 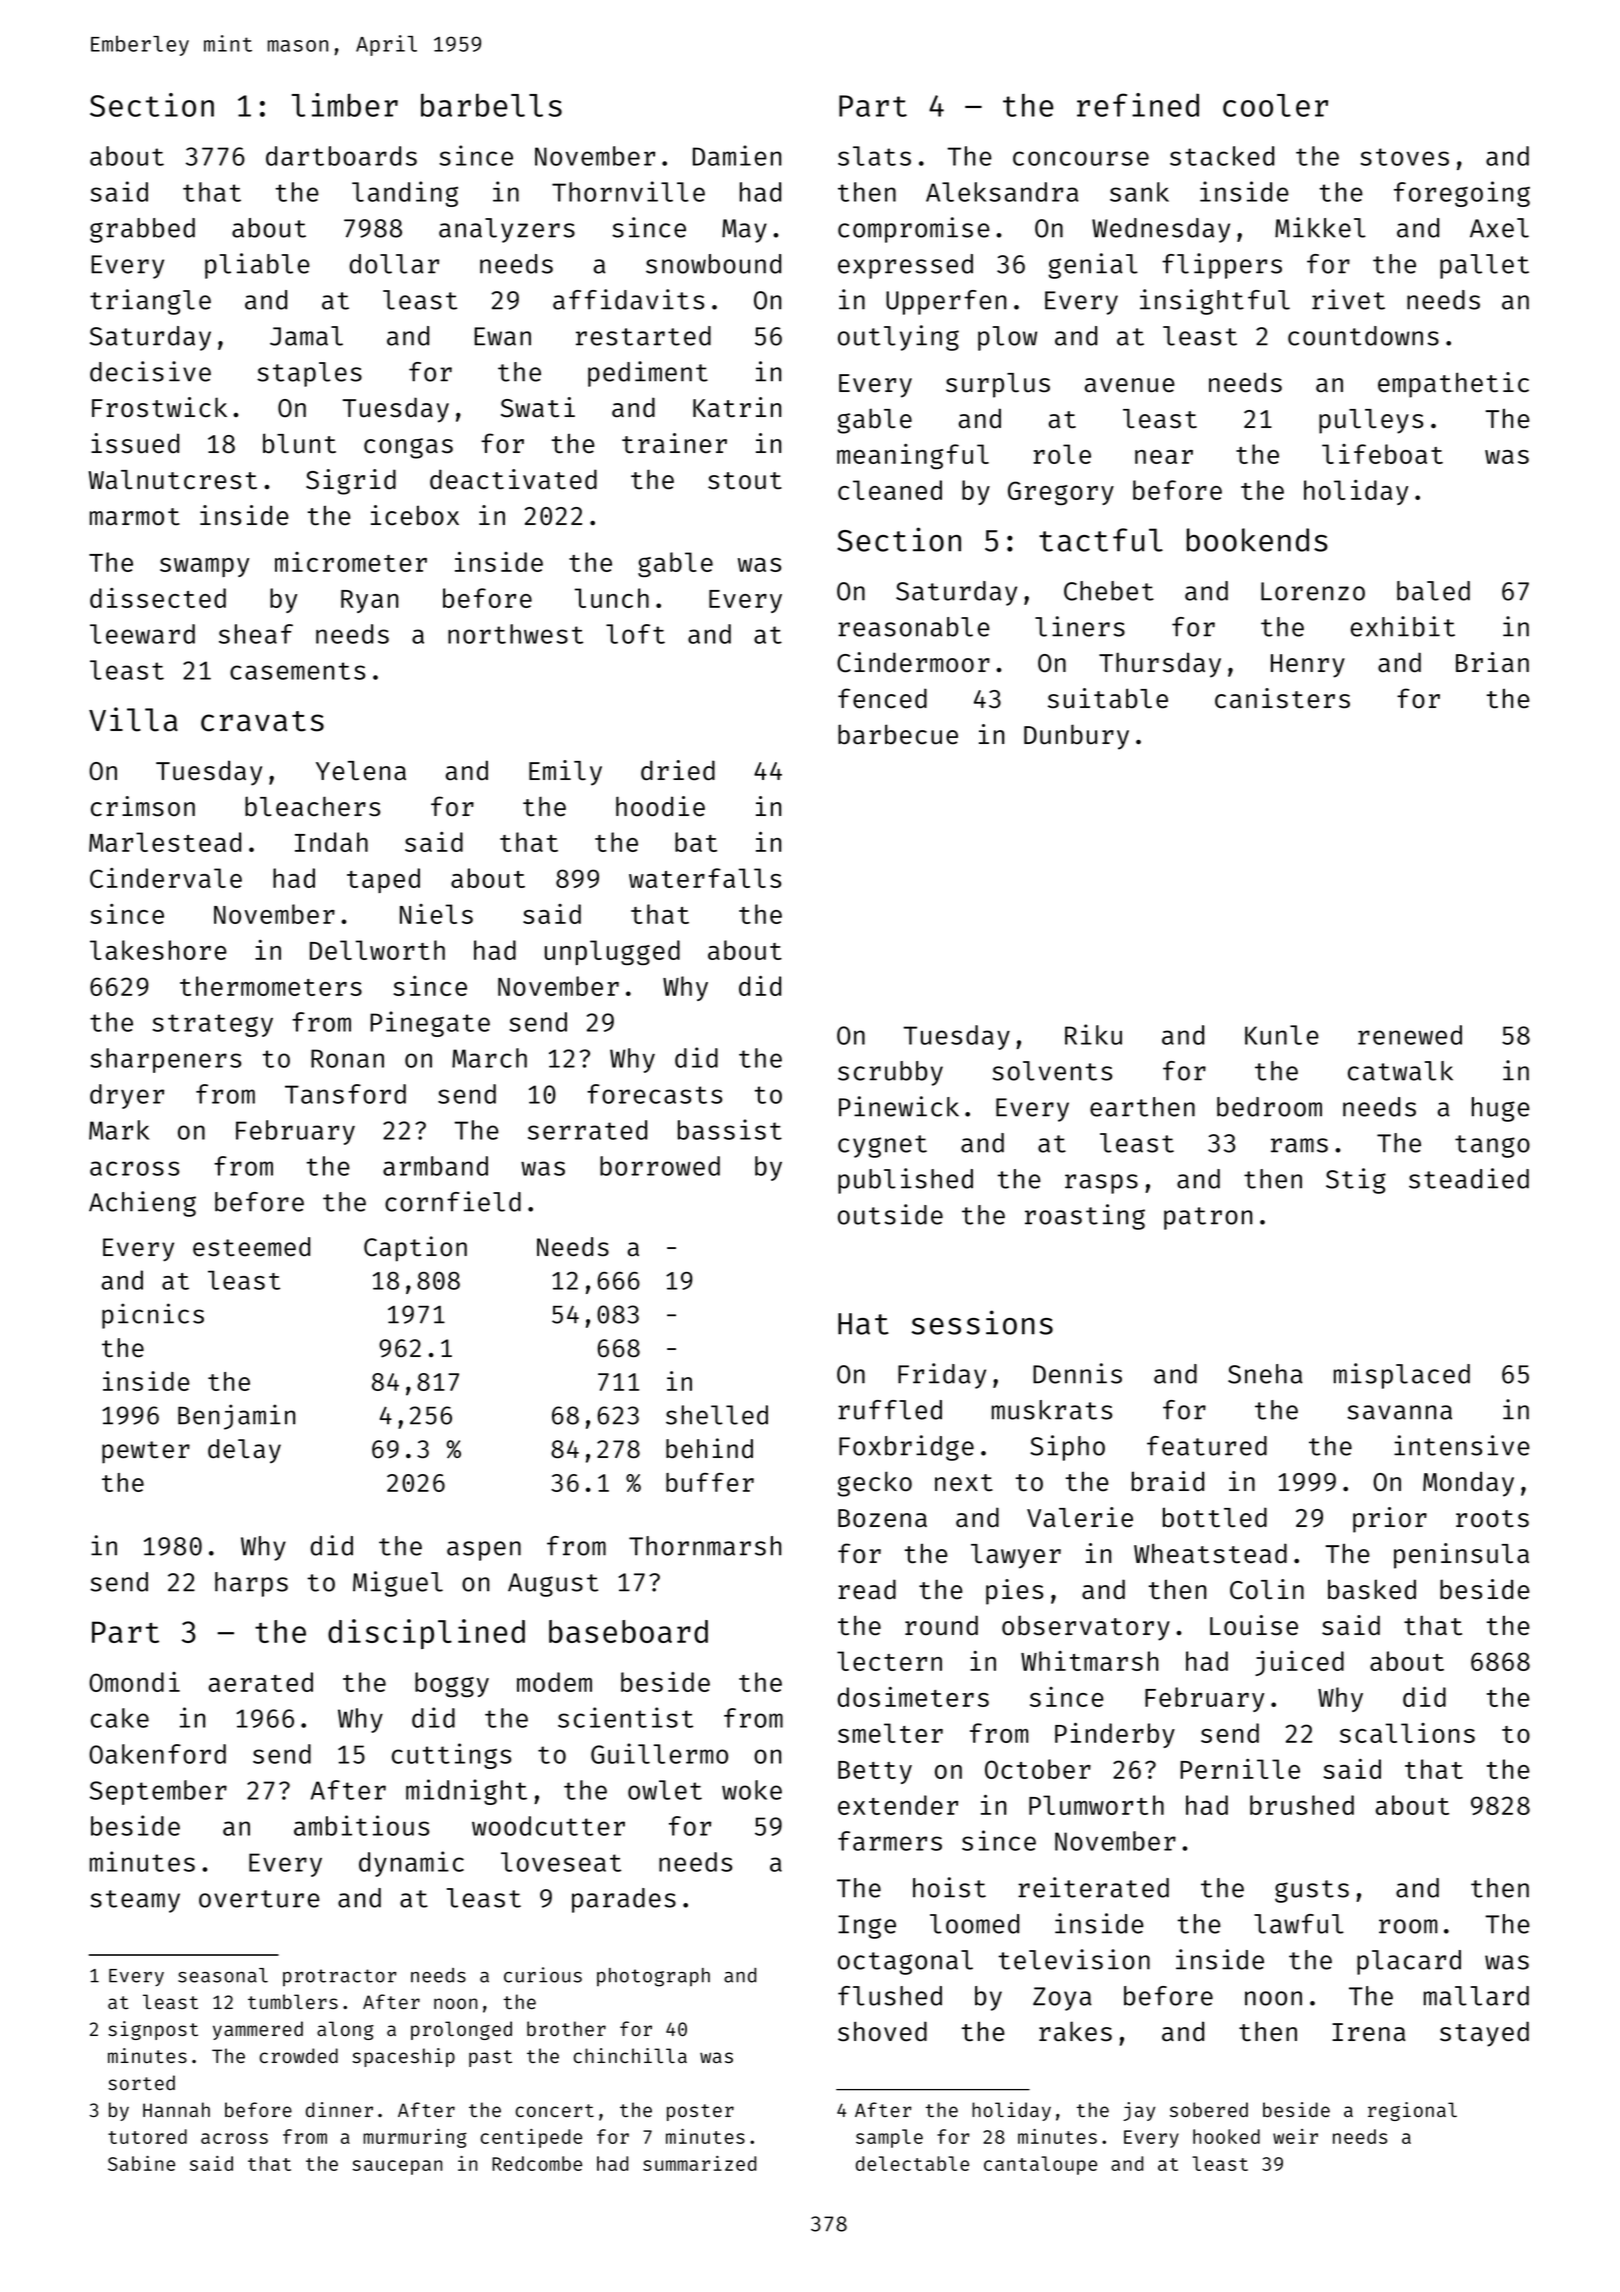 What do you see at coordinates (1468, 1484) in the screenshot?
I see `Monday` at bounding box center [1468, 1484].
